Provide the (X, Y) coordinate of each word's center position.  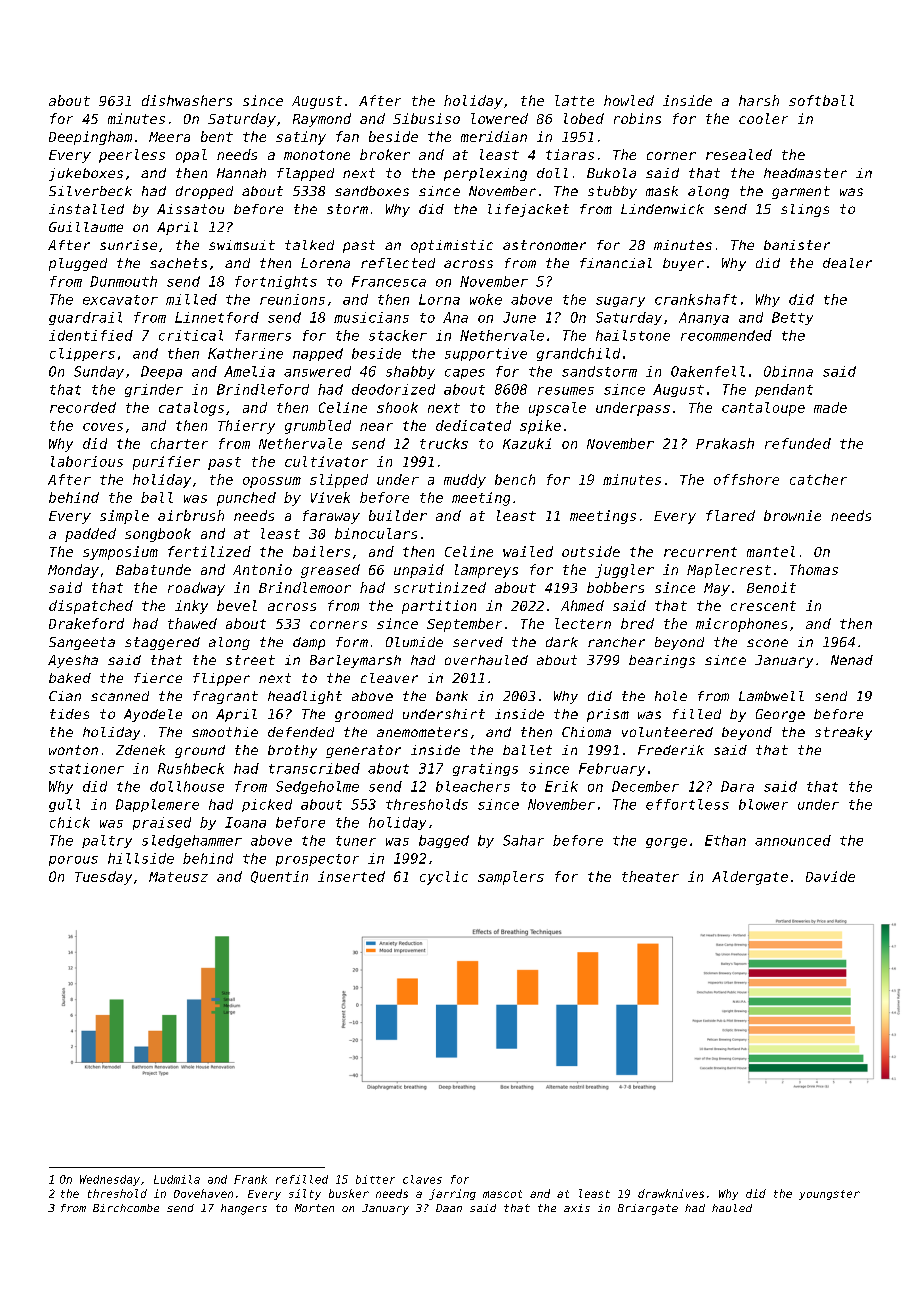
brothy (292, 751)
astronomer (544, 245)
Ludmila (177, 1179)
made (830, 407)
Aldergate (750, 878)
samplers (511, 878)
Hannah (241, 173)
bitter (375, 1179)
